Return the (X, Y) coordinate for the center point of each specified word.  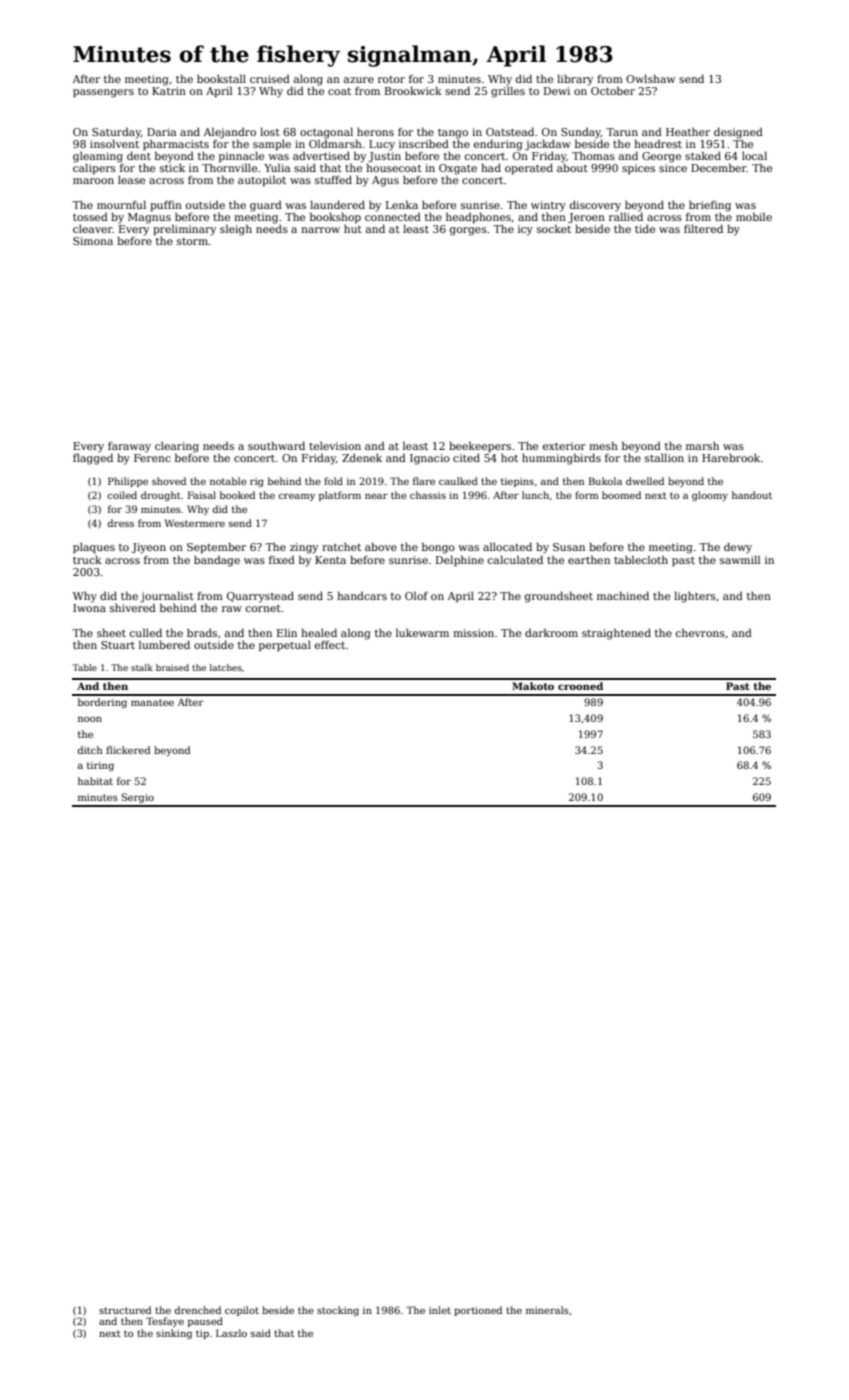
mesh (603, 445)
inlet (440, 1310)
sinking (174, 1334)
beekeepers (480, 446)
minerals (547, 1310)
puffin (166, 206)
